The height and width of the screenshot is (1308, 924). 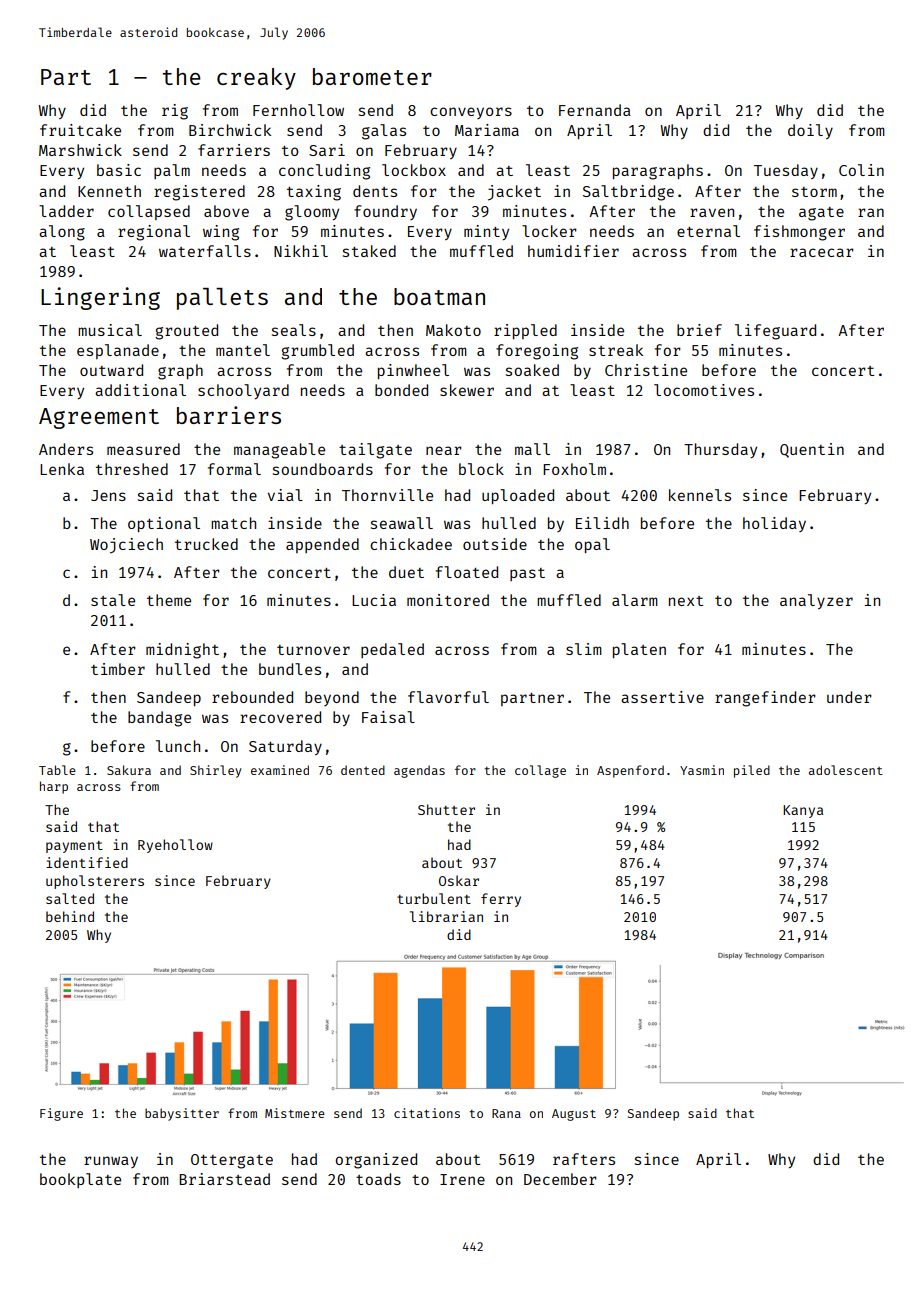 What do you see at coordinates (372, 76) in the screenshot?
I see `barometer` at bounding box center [372, 76].
